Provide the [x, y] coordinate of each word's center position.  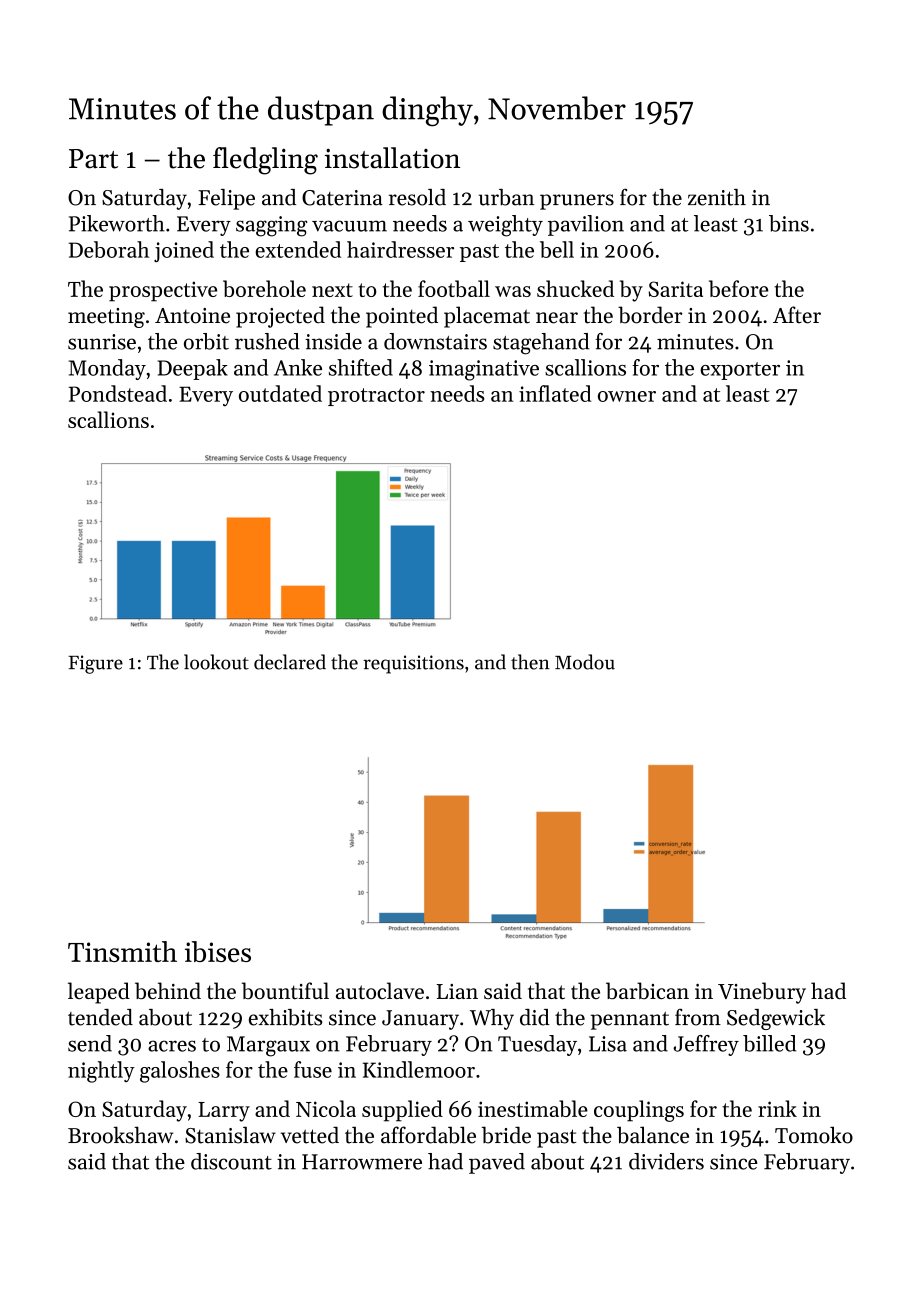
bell [557, 249]
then [530, 662]
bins [789, 223]
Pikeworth [117, 223]
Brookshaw [120, 1135]
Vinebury [762, 993]
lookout [216, 662]
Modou [585, 662]
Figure [95, 664]
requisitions [413, 664]
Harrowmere [362, 1162]
